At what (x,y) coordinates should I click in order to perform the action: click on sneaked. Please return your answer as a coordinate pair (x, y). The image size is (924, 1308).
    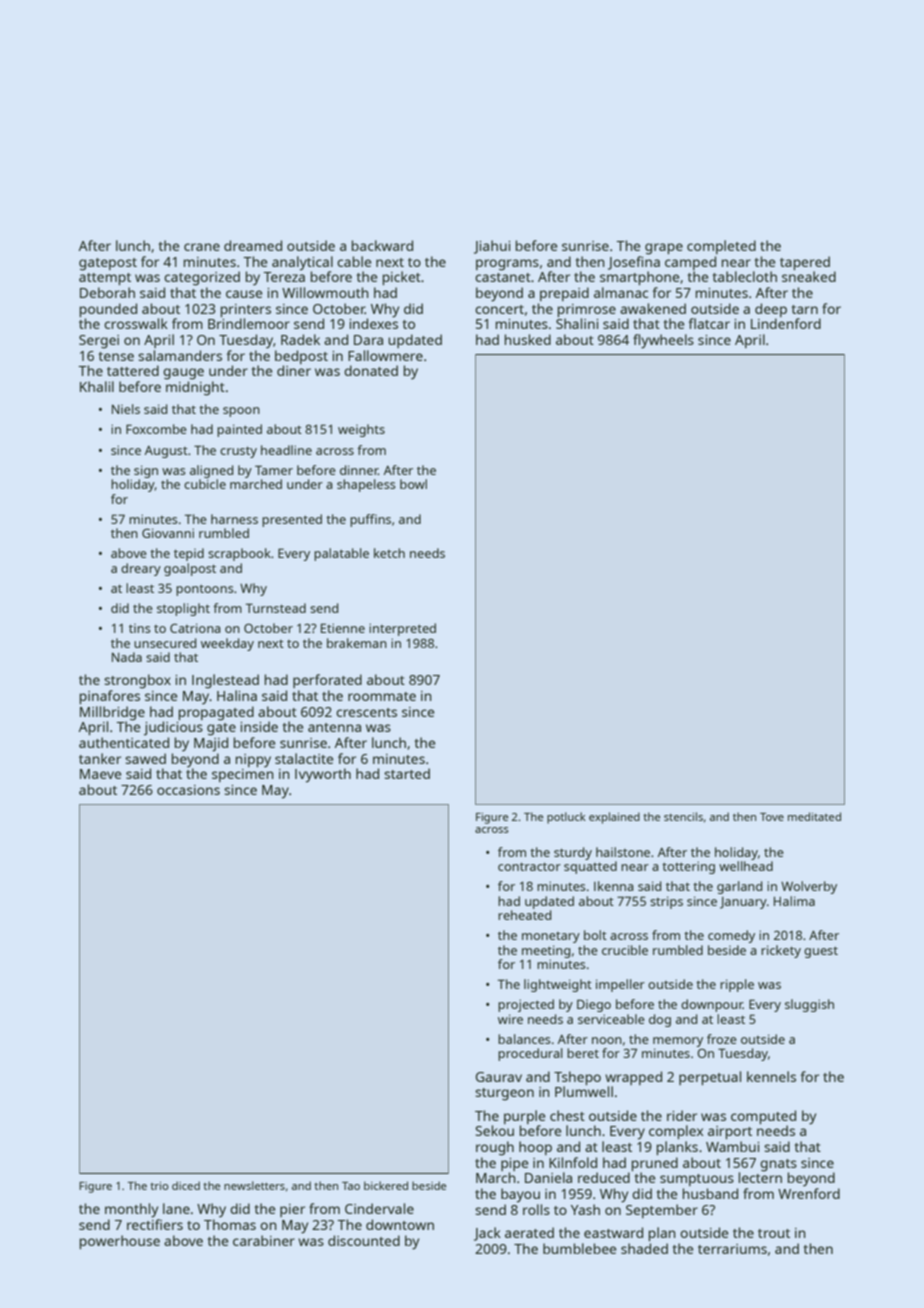
    Looking at the image, I should click on (809, 276).
